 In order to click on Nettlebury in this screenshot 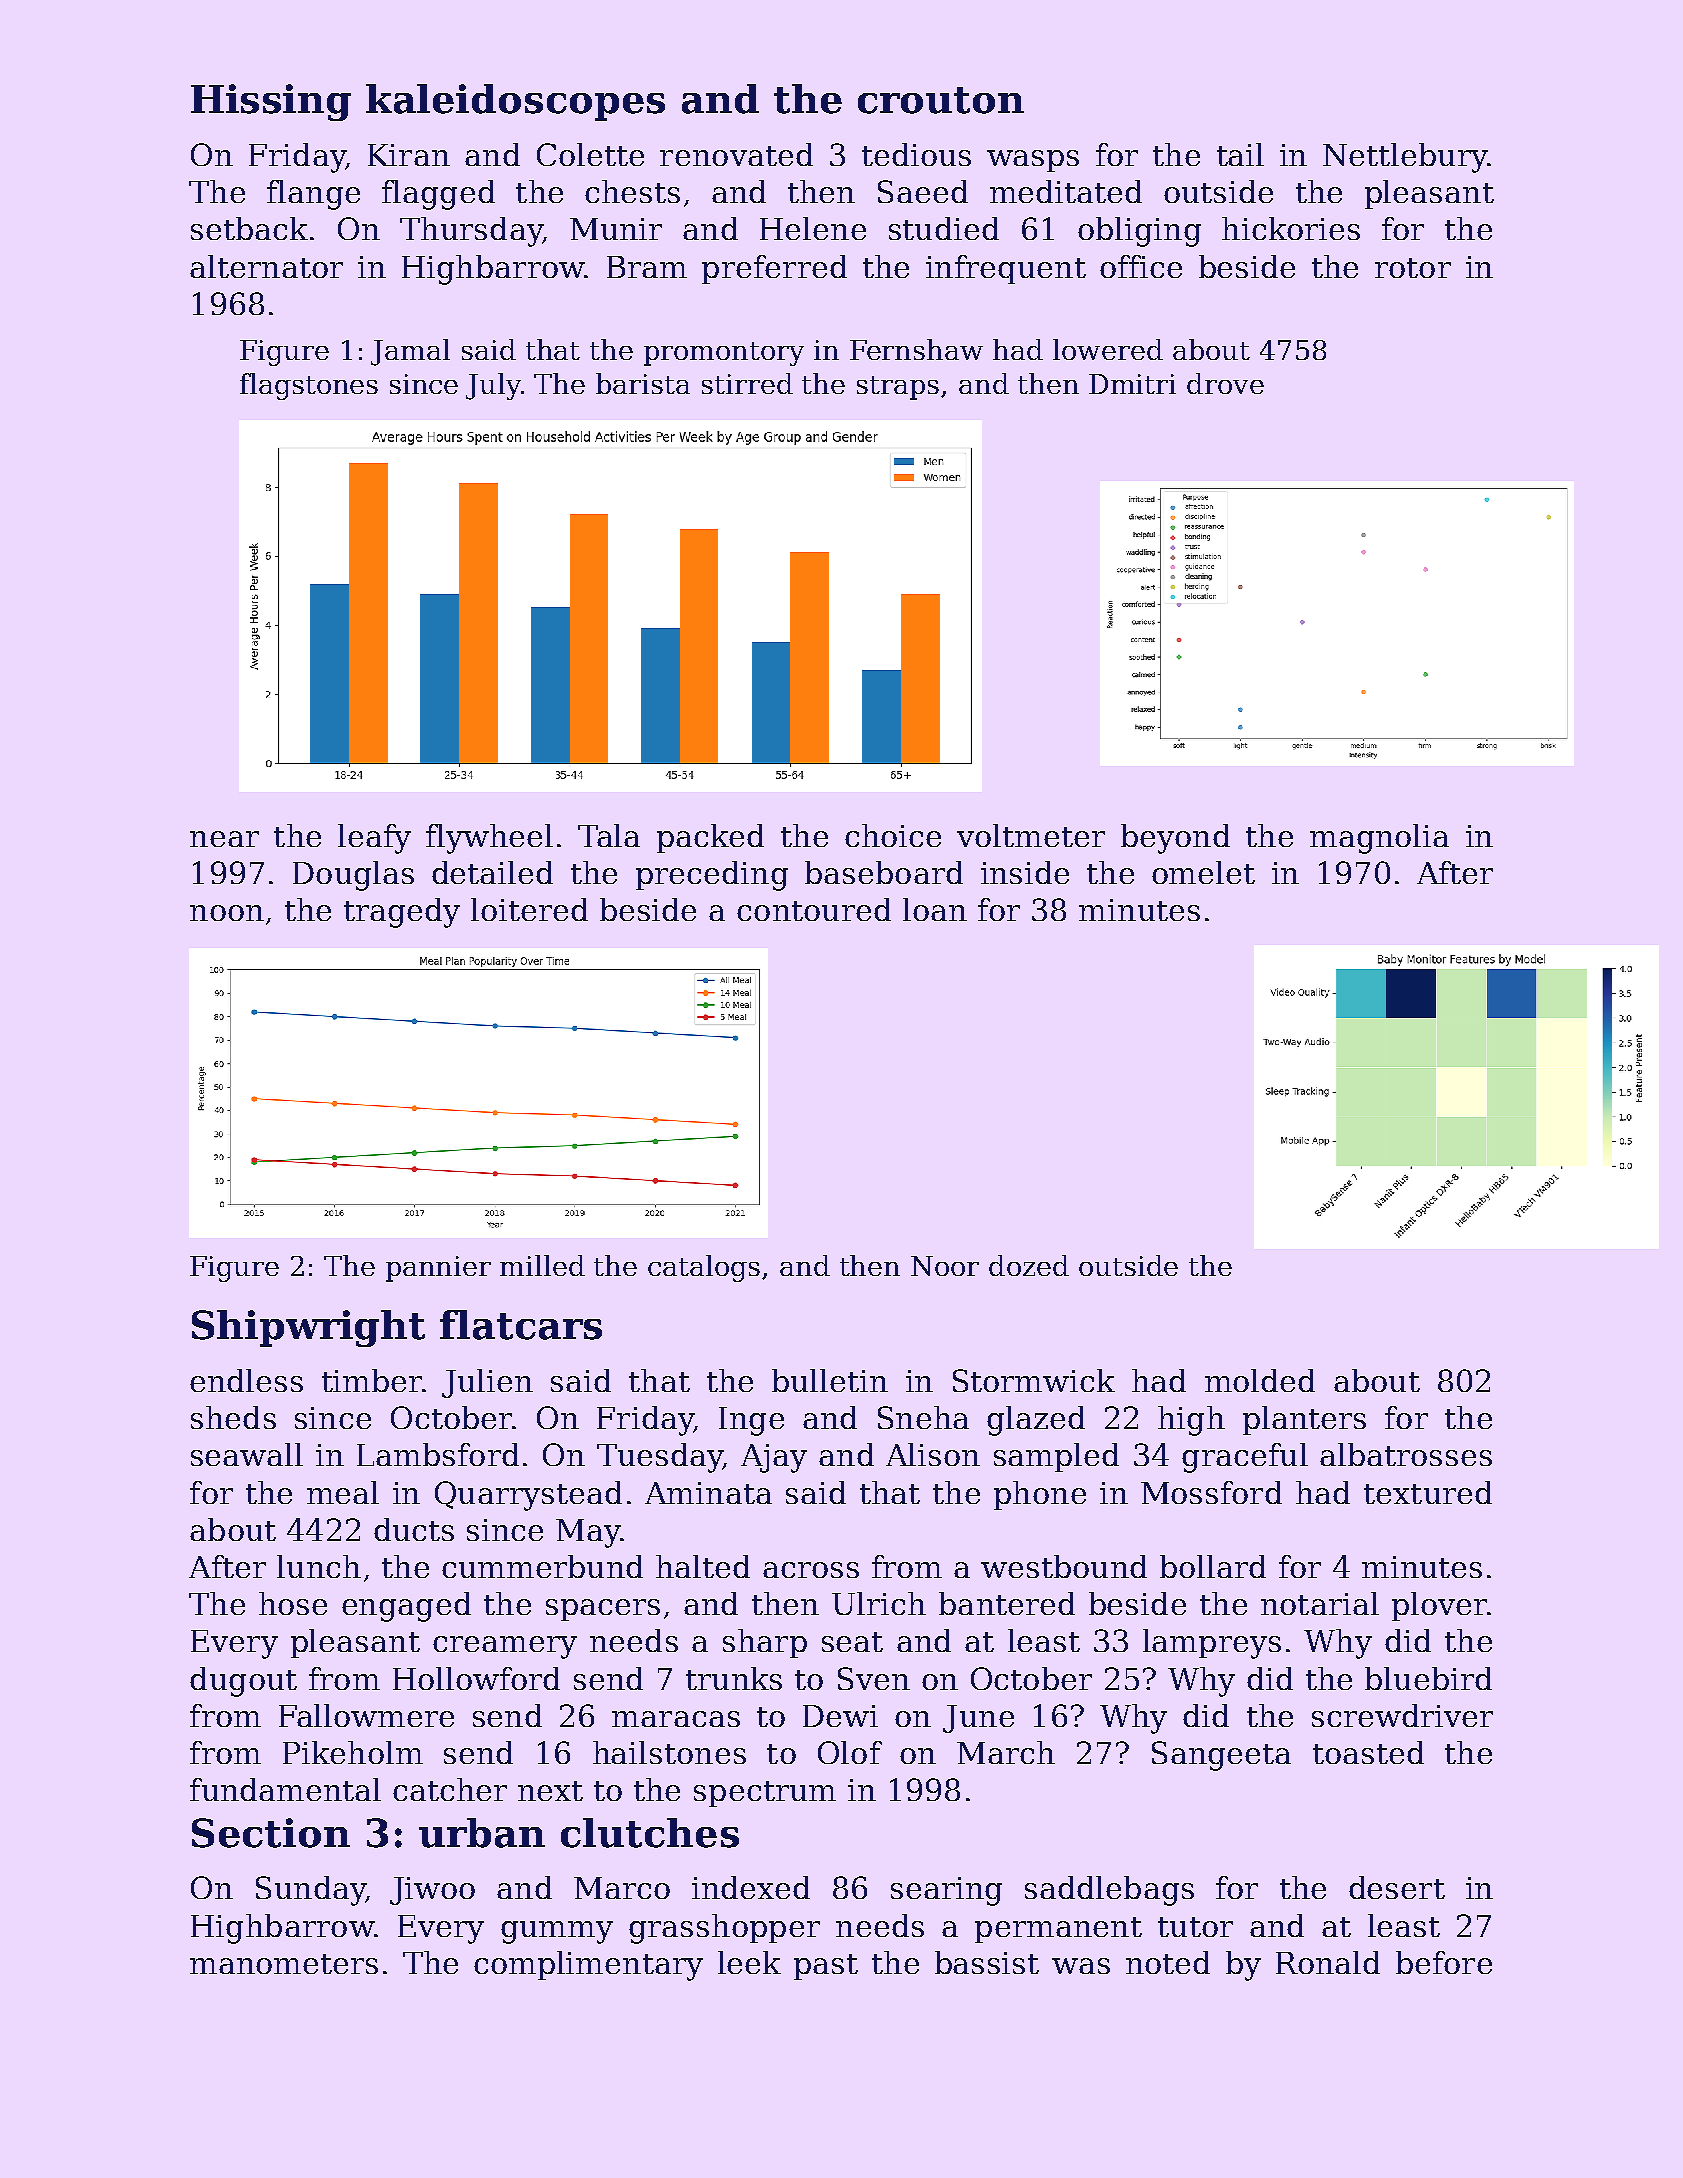, I will do `click(1405, 158)`.
